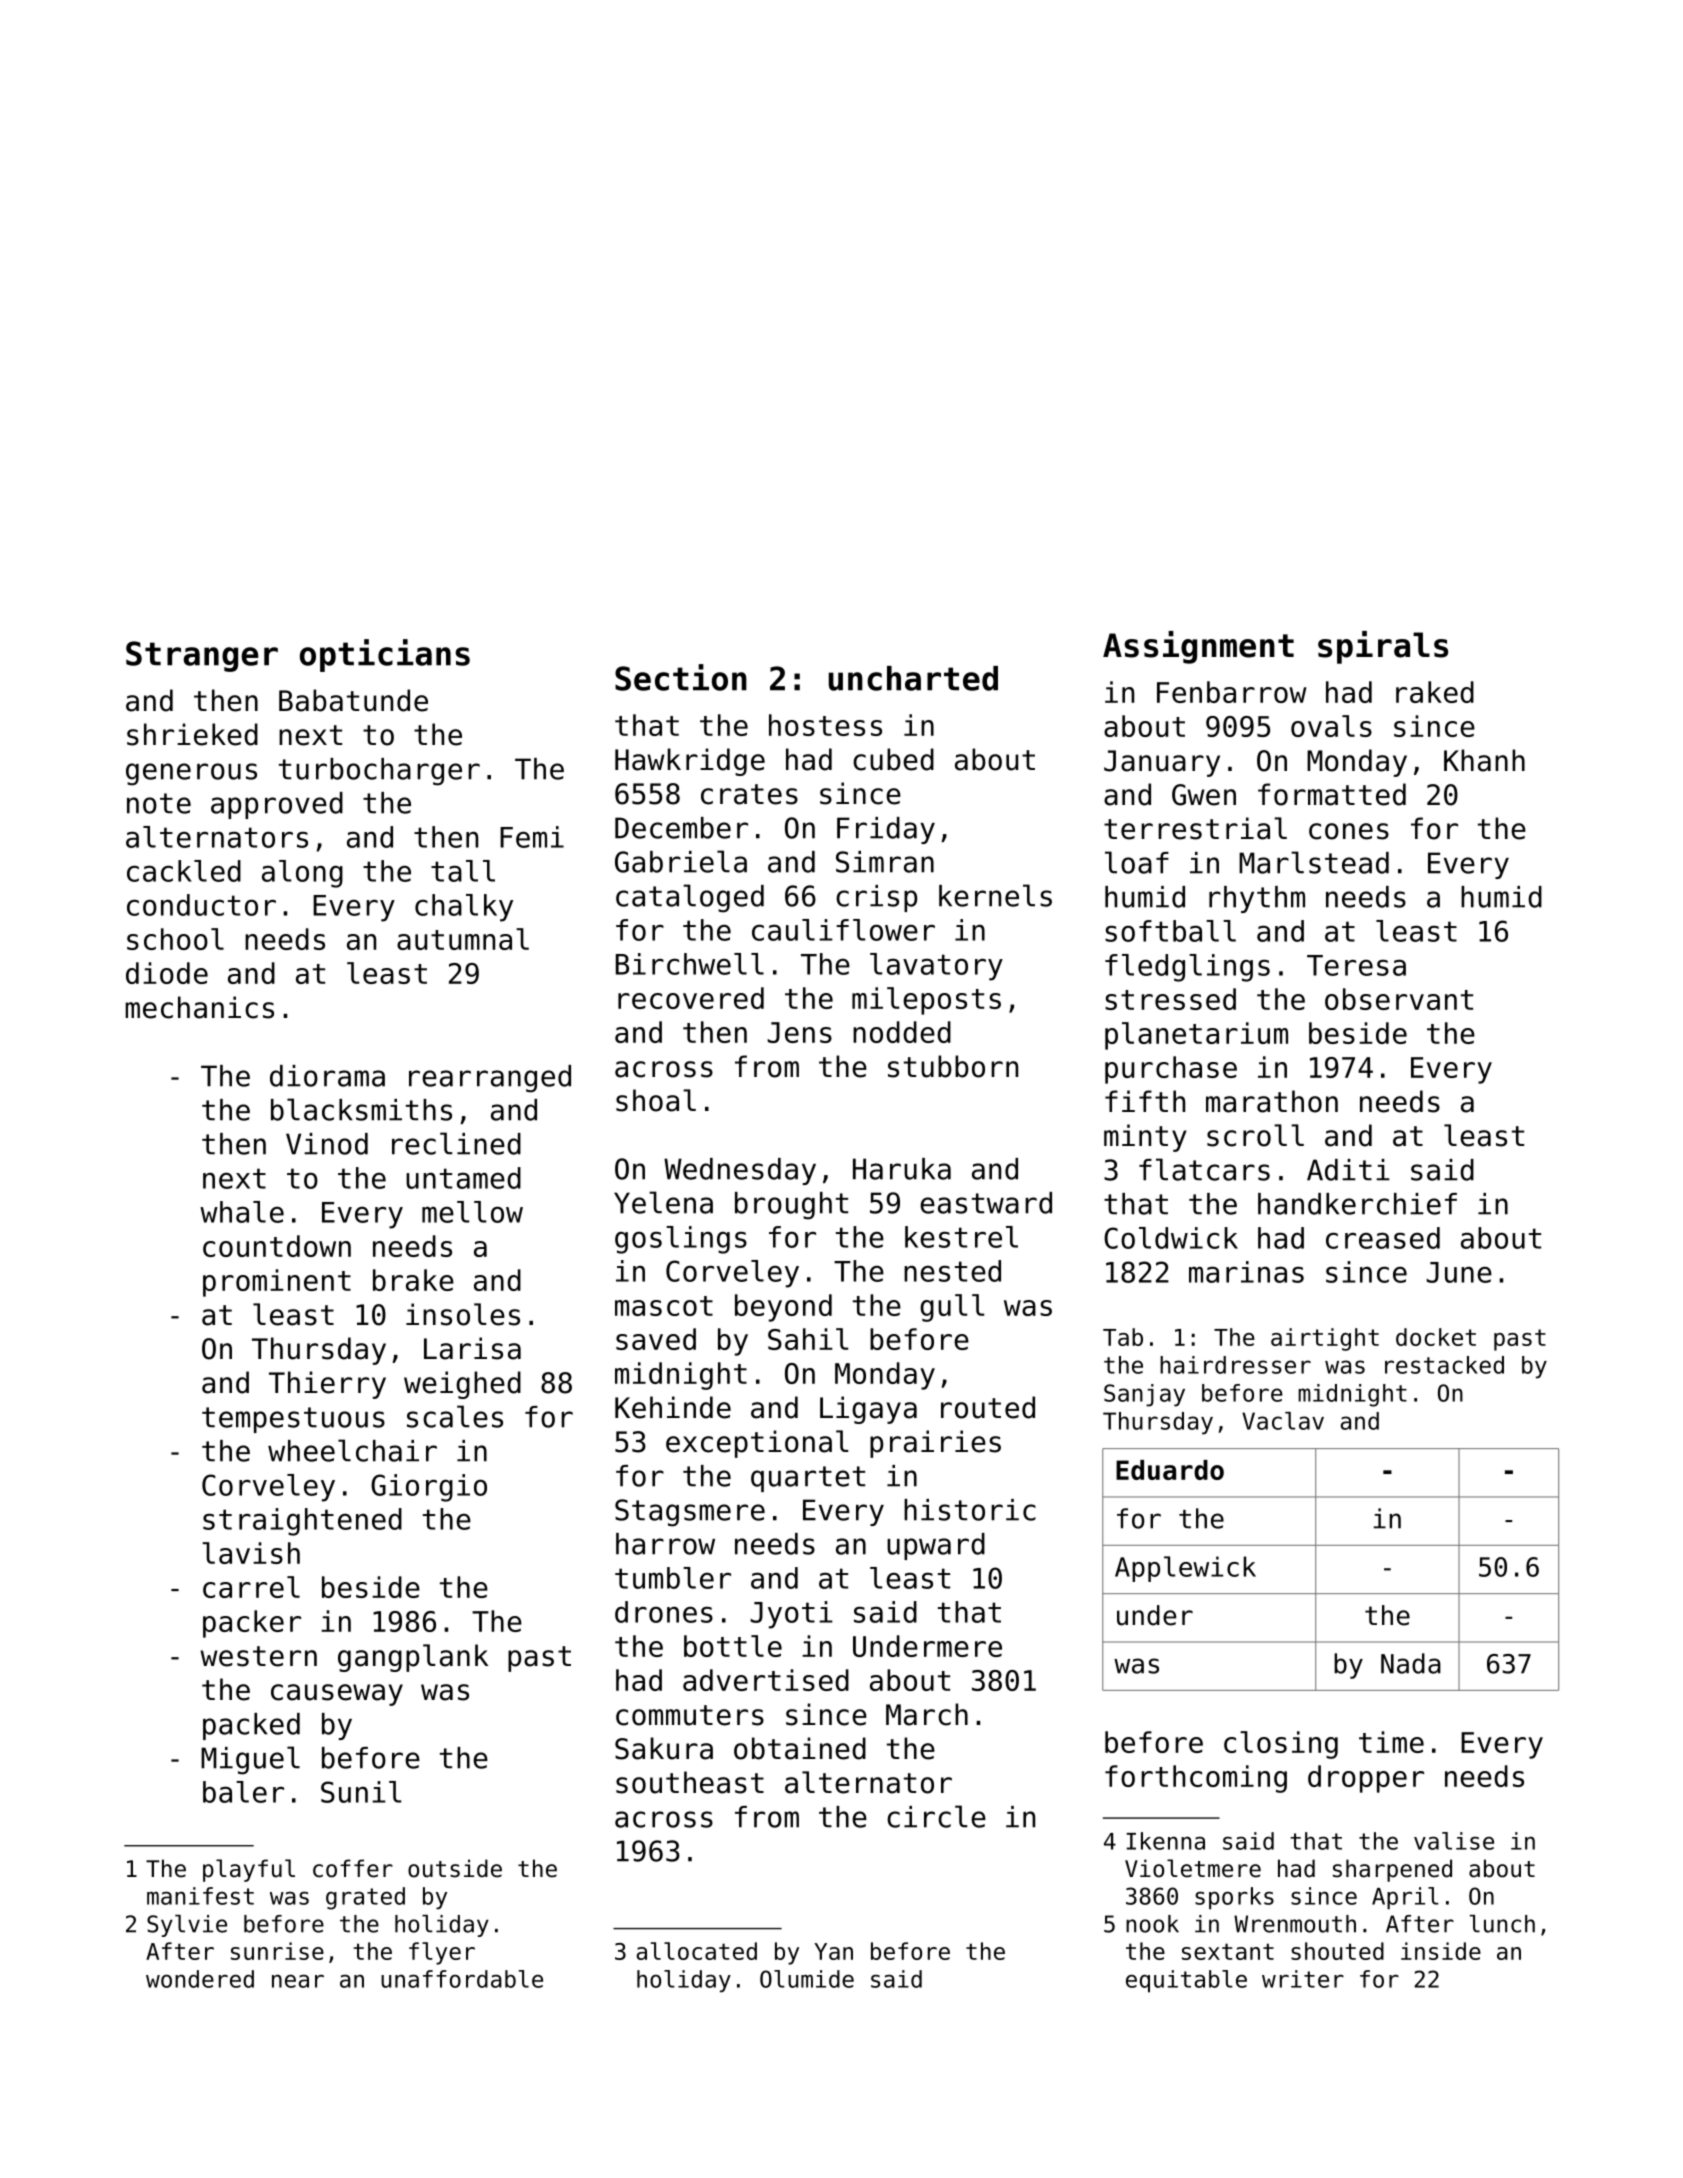 This image has width=1683, height=2178. What do you see at coordinates (385, 655) in the image?
I see `opticians` at bounding box center [385, 655].
